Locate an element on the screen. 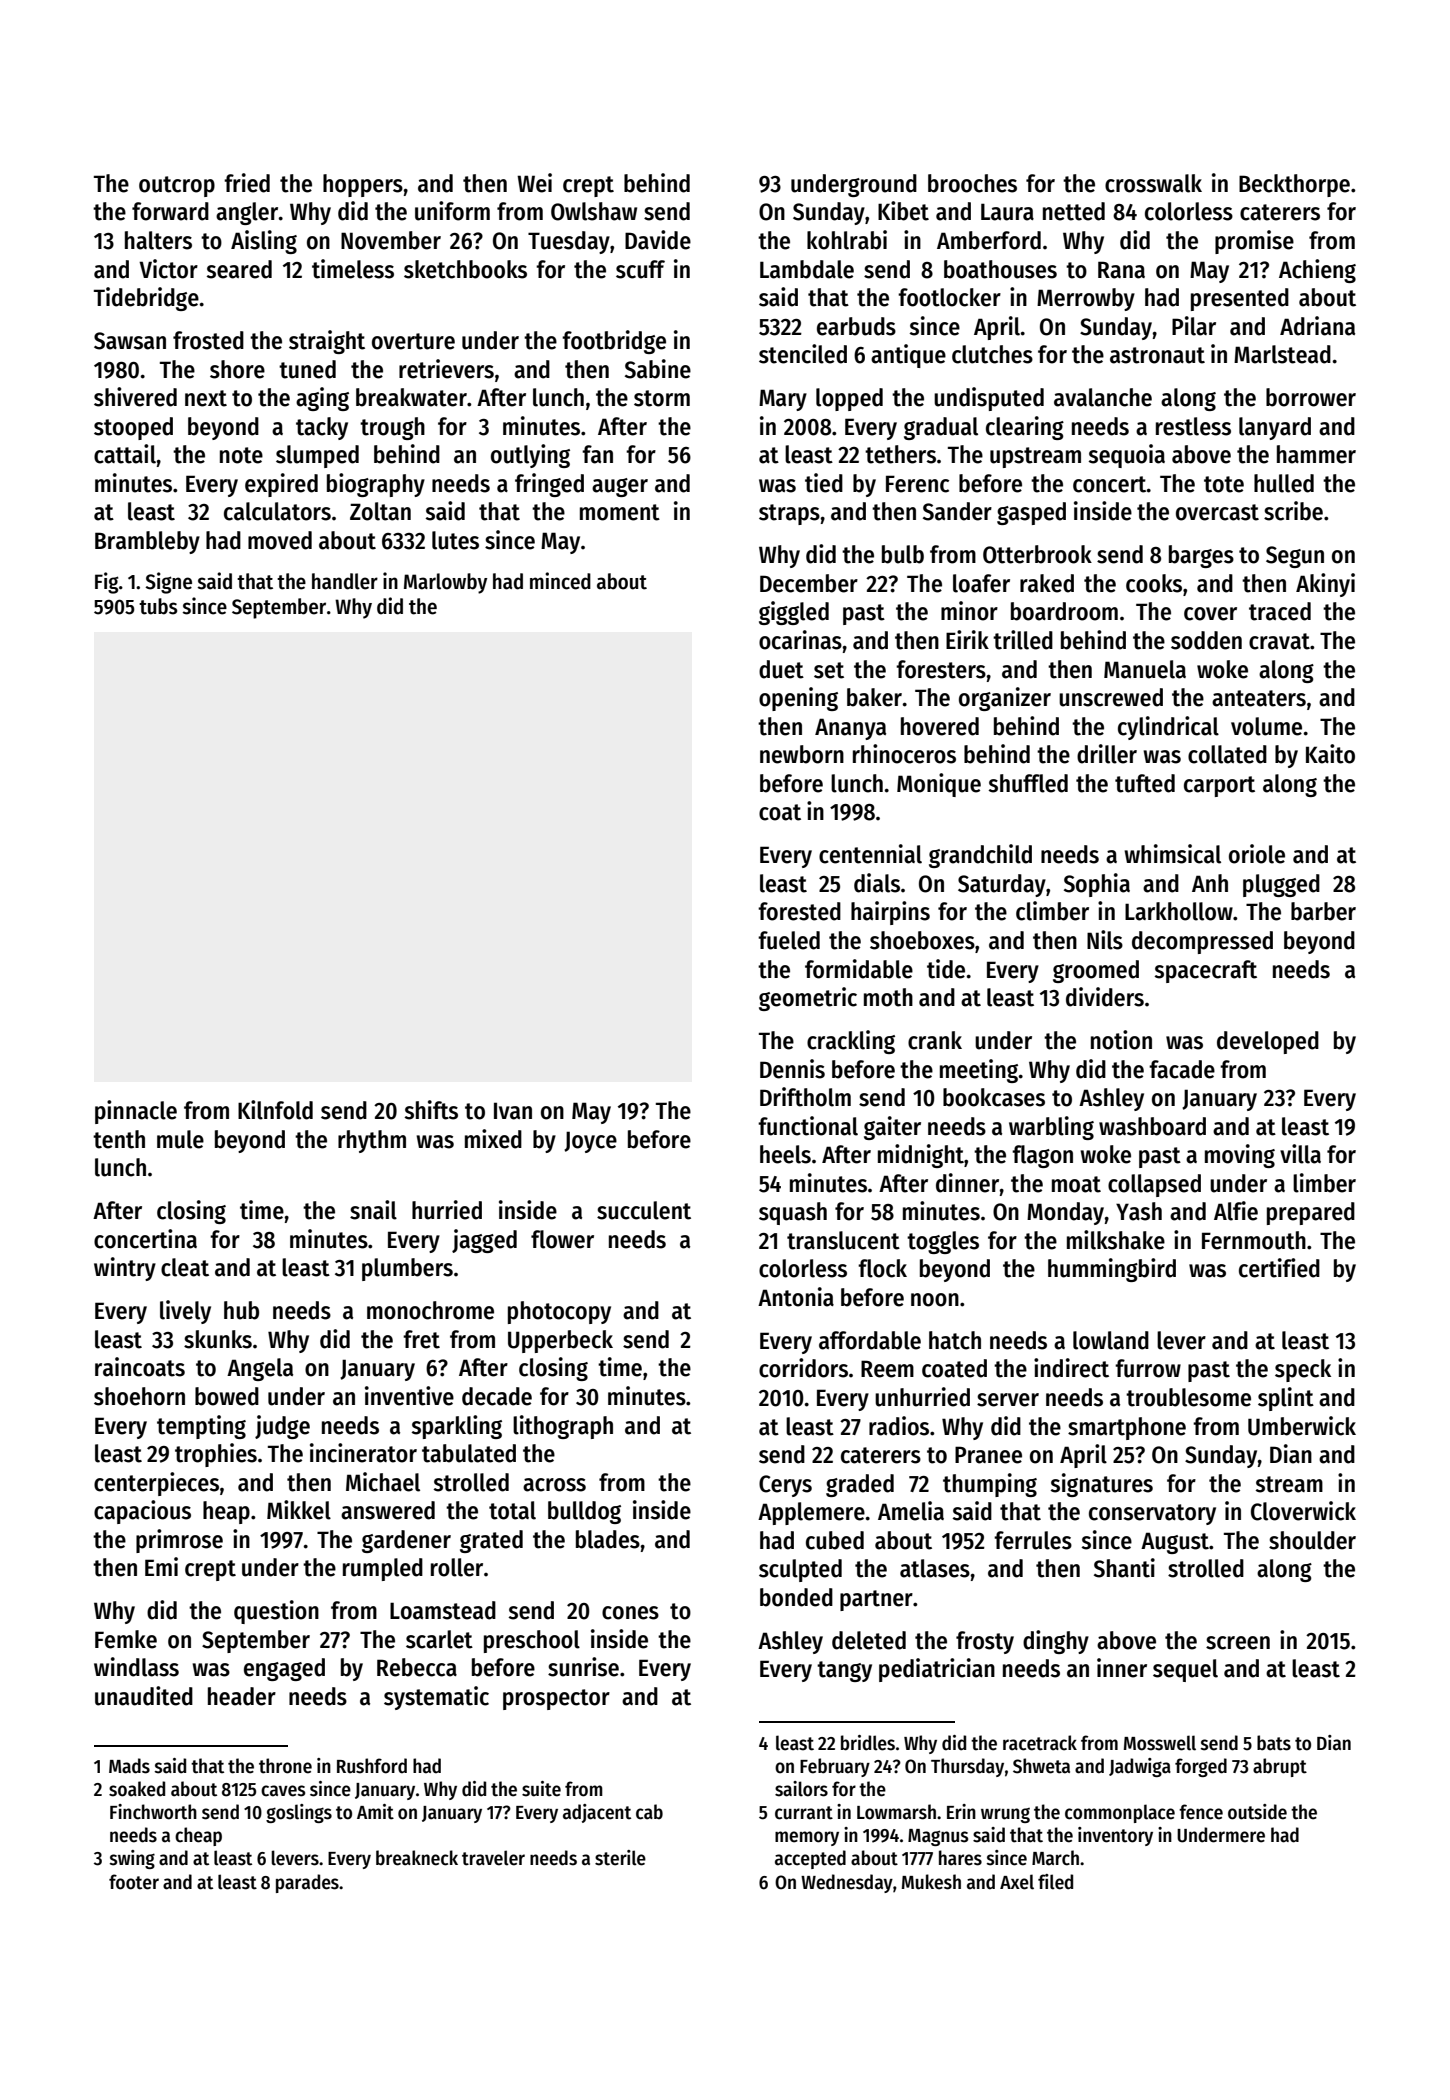 The width and height of the screenshot is (1450, 2100). loafer is located at coordinates (981, 583).
